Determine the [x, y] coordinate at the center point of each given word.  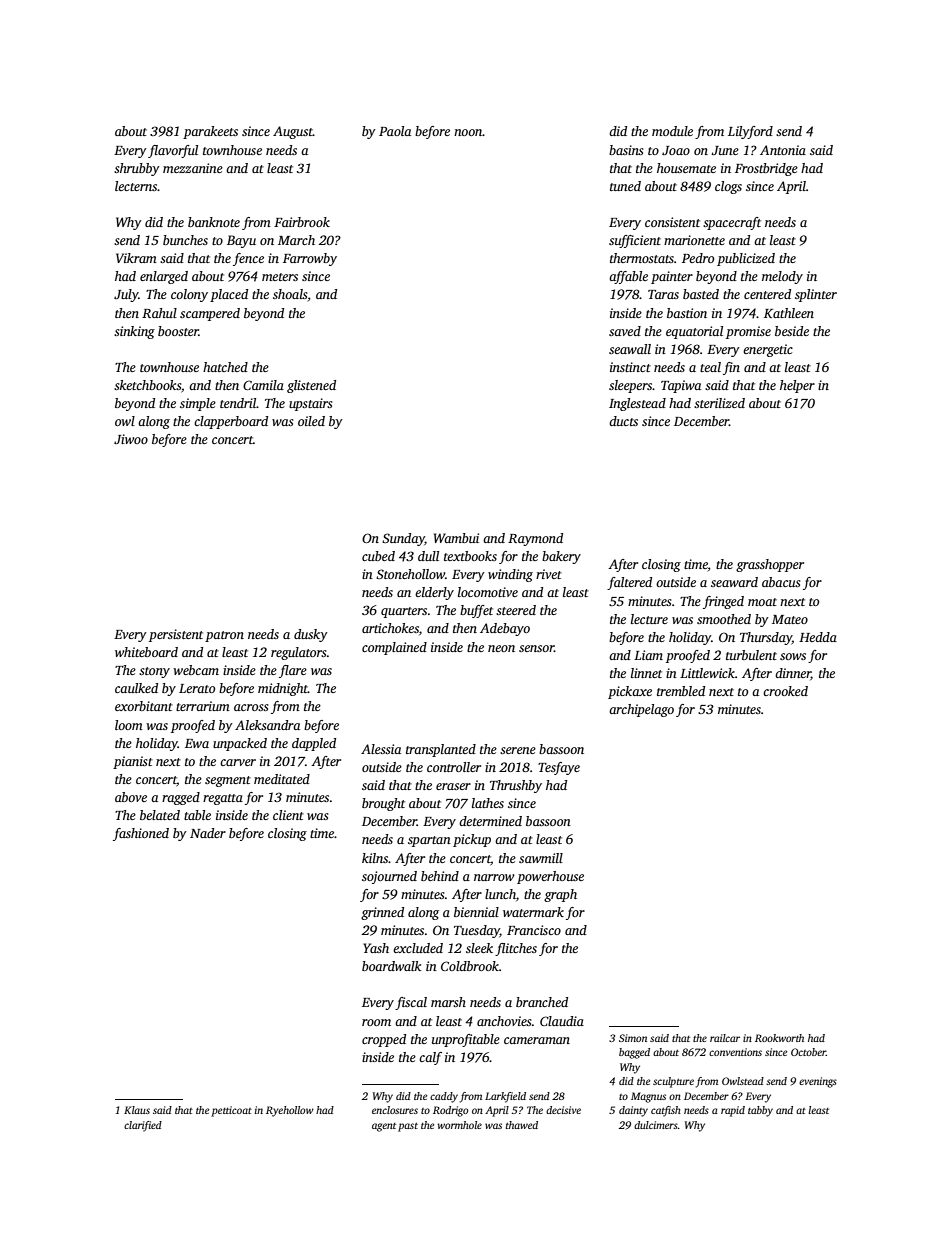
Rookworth [779, 1038]
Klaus [137, 1110]
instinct [630, 367]
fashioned [141, 834]
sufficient [635, 241]
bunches [185, 240]
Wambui [456, 538]
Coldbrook [470, 966]
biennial [476, 912]
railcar [725, 1038]
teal [710, 367]
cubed [378, 556]
